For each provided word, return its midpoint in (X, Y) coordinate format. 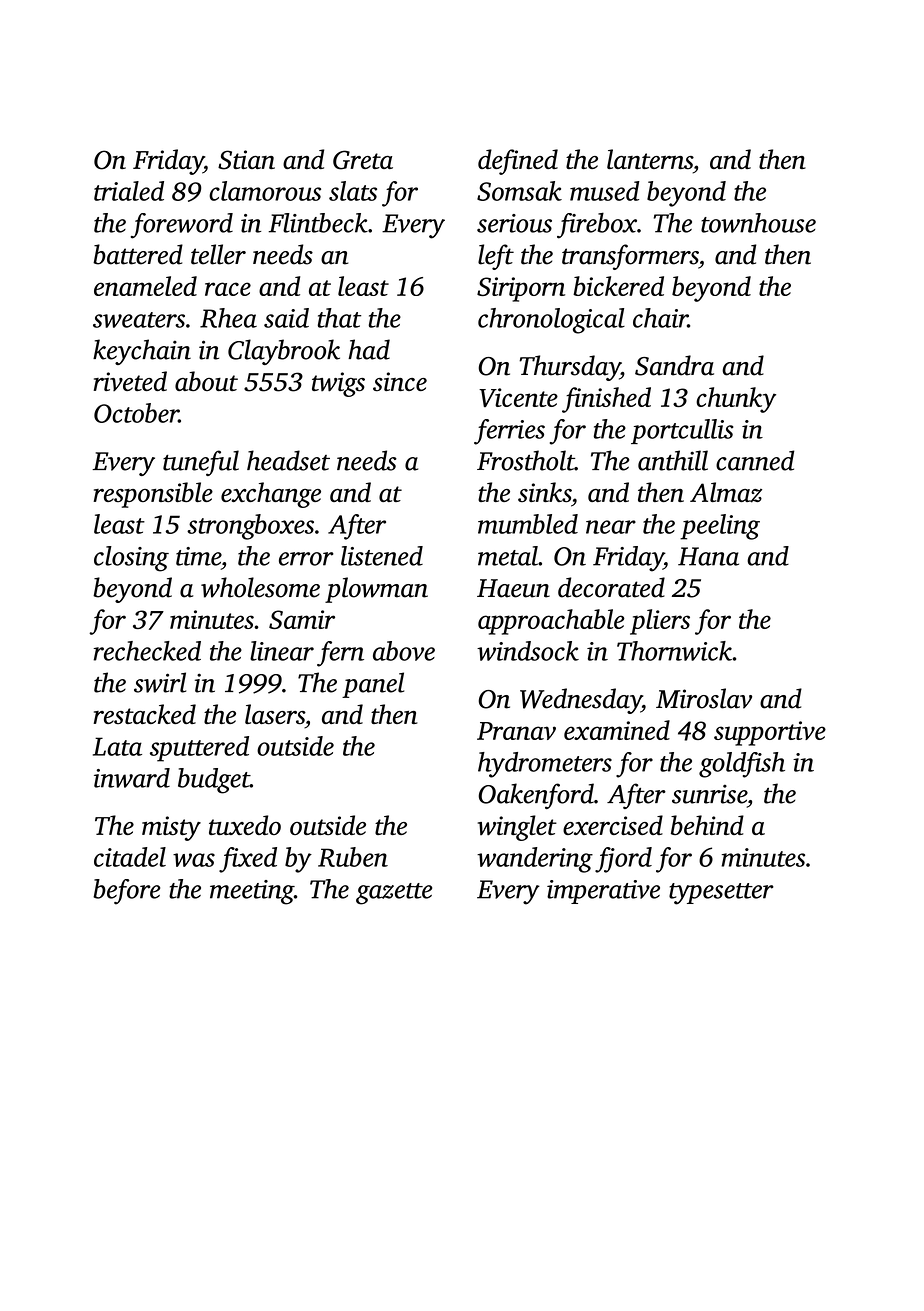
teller (218, 254)
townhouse (758, 223)
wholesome (260, 587)
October (136, 413)
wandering (535, 860)
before (126, 892)
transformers (630, 257)
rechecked (147, 651)
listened (382, 556)
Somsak (519, 191)
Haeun (513, 588)
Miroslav (704, 698)
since (400, 381)
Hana (708, 556)
